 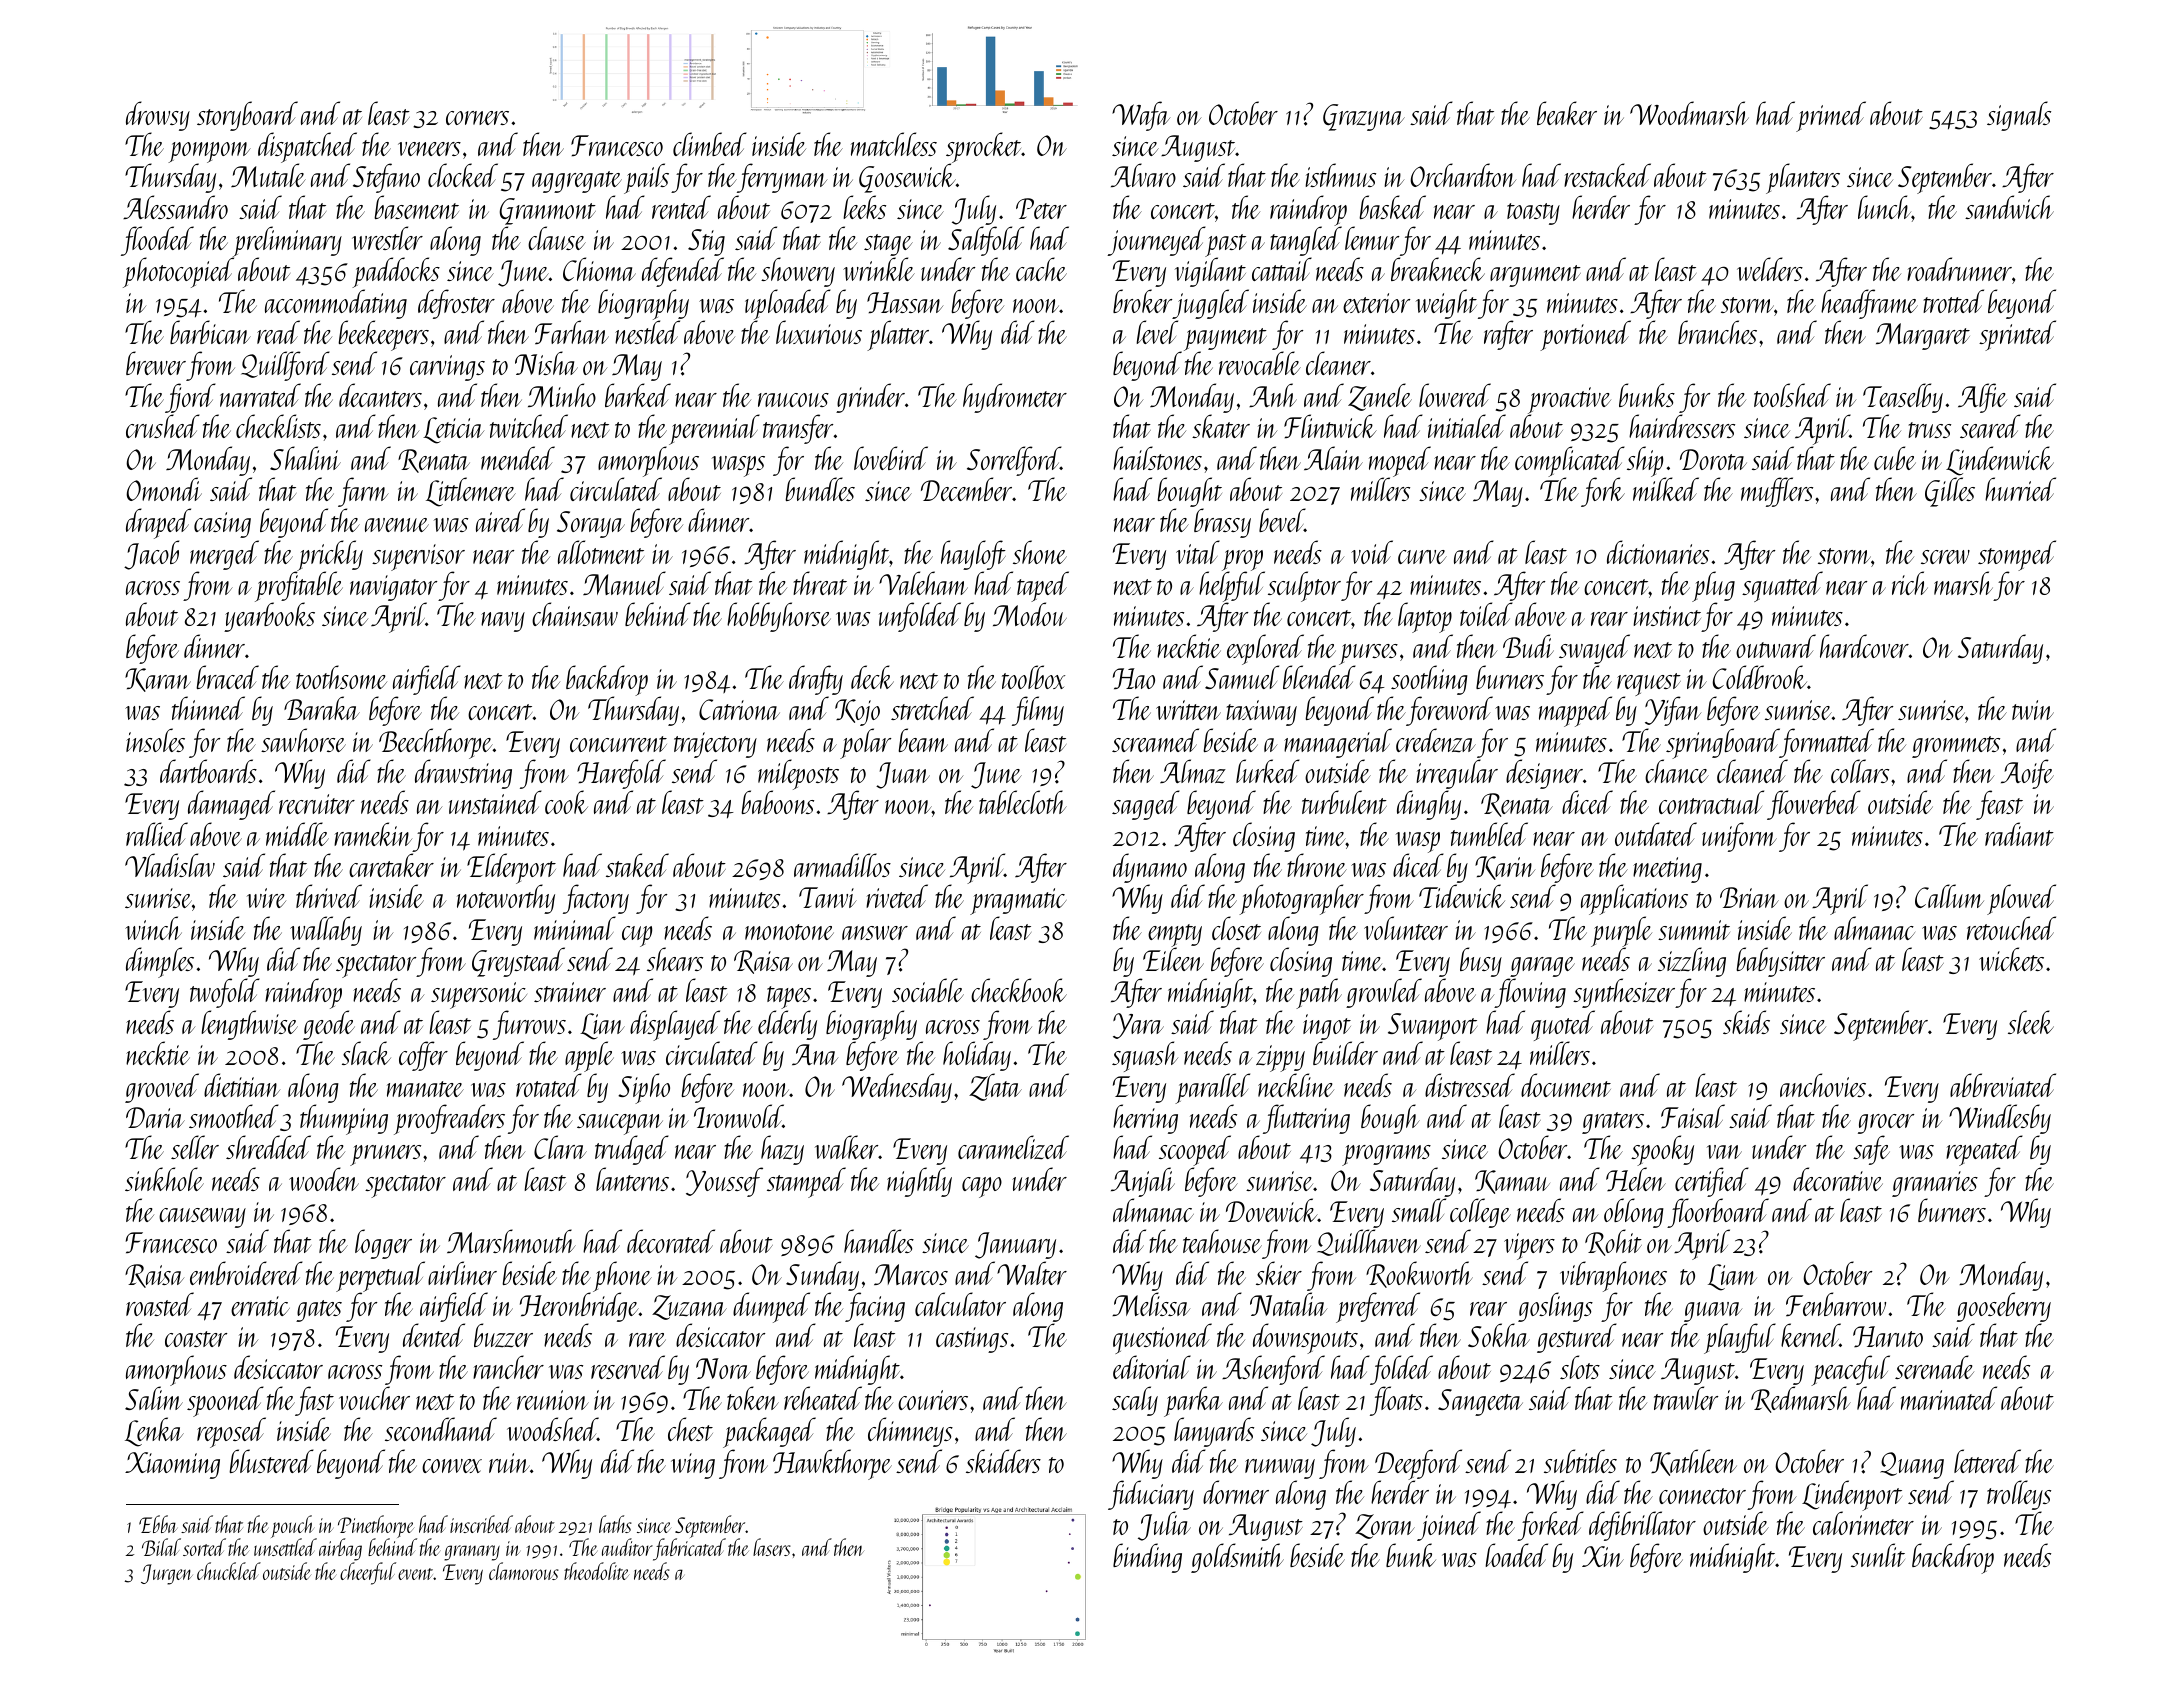 I want to click on threat, so click(x=820, y=583).
